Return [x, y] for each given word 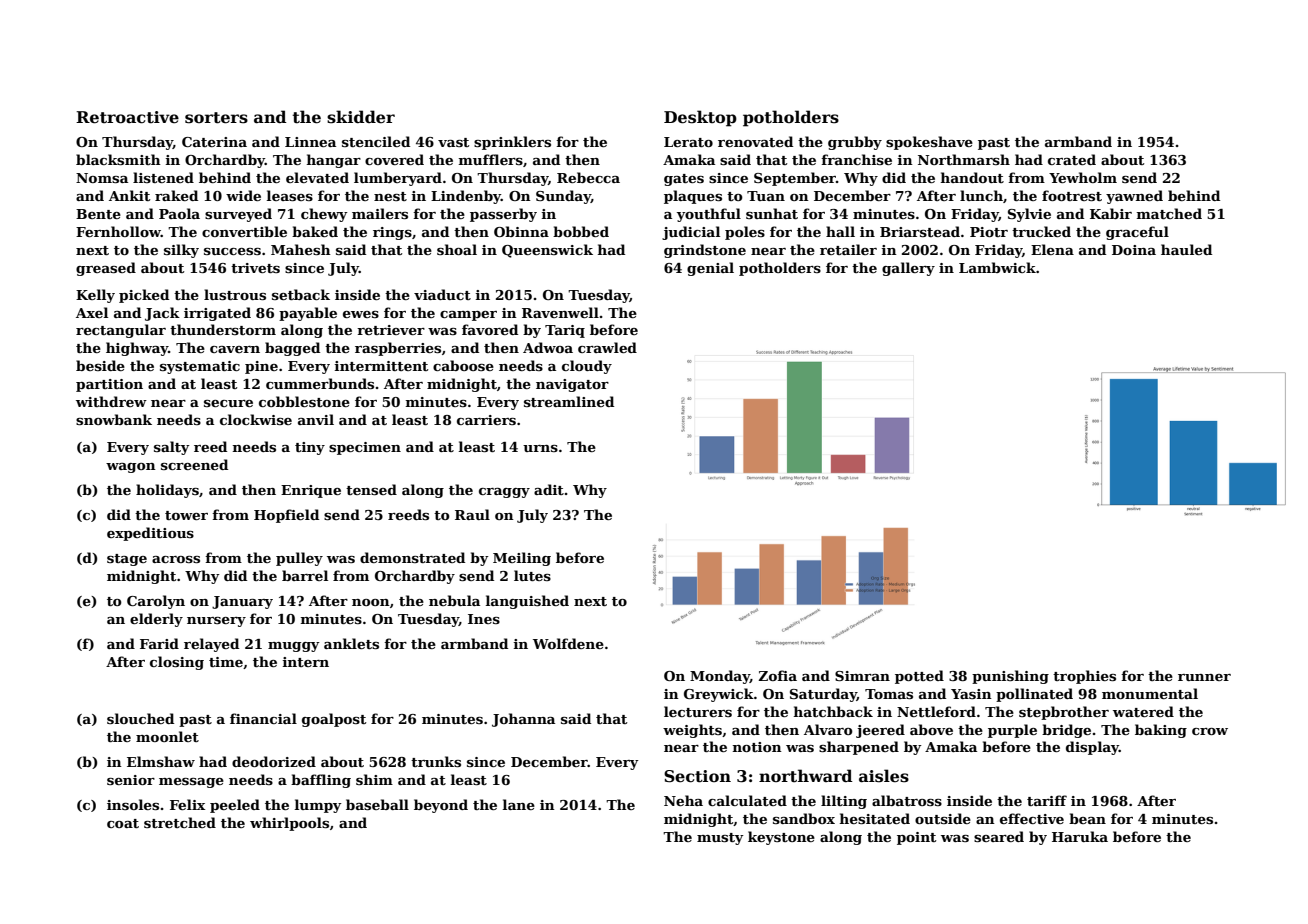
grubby [855, 143]
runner [1204, 677]
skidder [361, 117]
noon [371, 602]
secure [228, 403]
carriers [486, 420]
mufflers [491, 159]
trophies [1084, 677]
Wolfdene [568, 643]
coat [123, 823]
